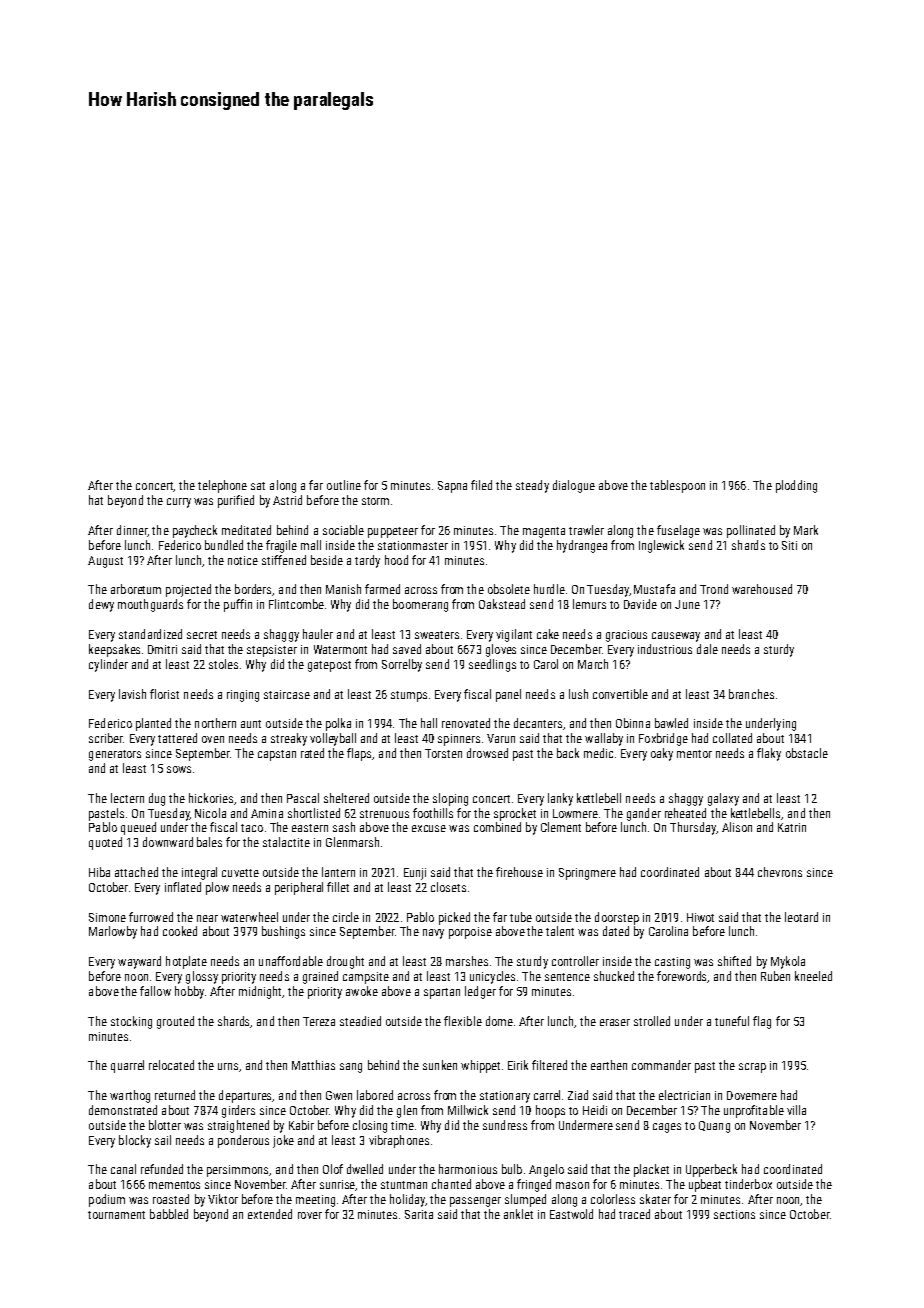  Describe the element at coordinates (751, 694) in the image. I see `branches` at that location.
